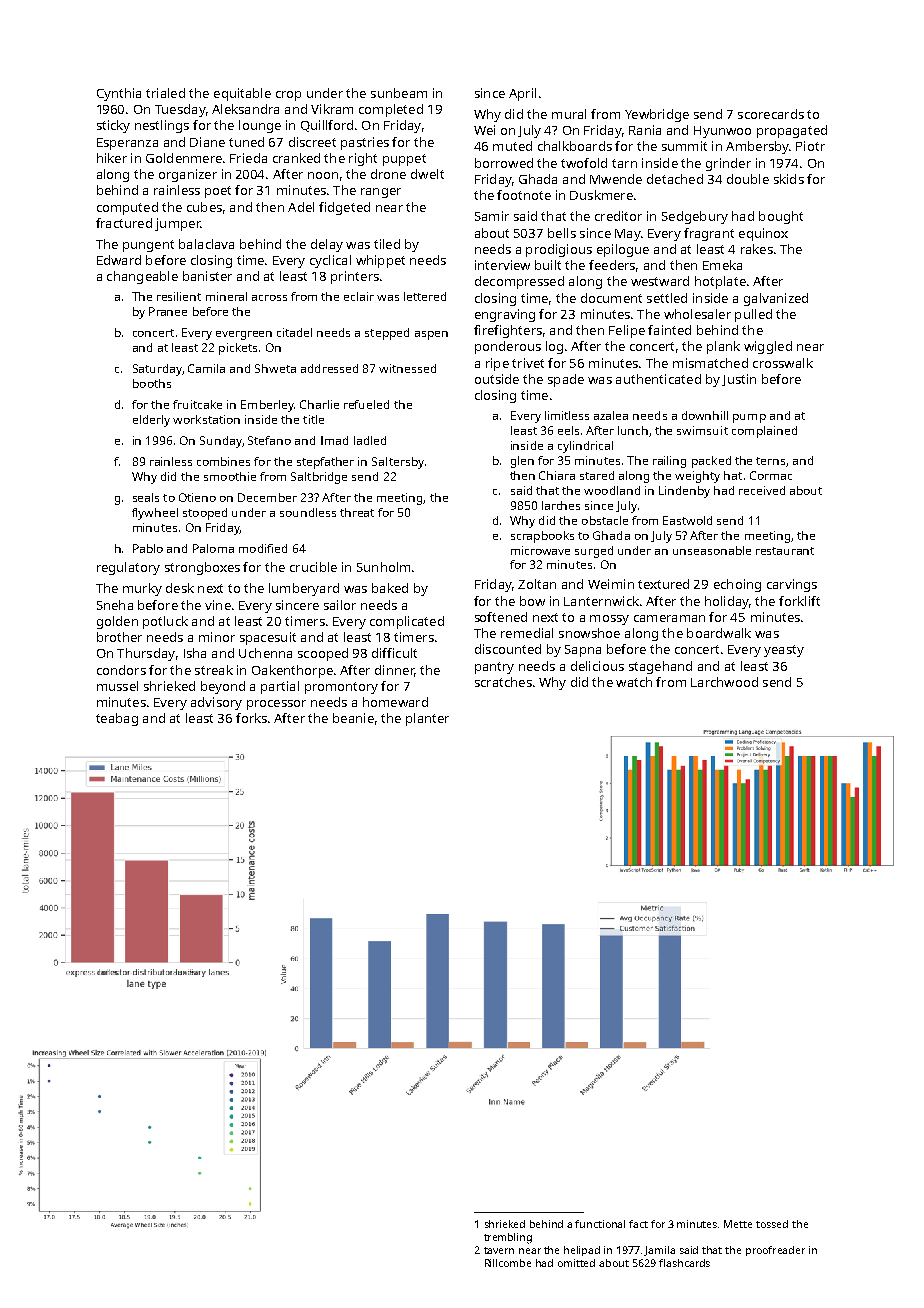  I want to click on seals, so click(146, 497).
